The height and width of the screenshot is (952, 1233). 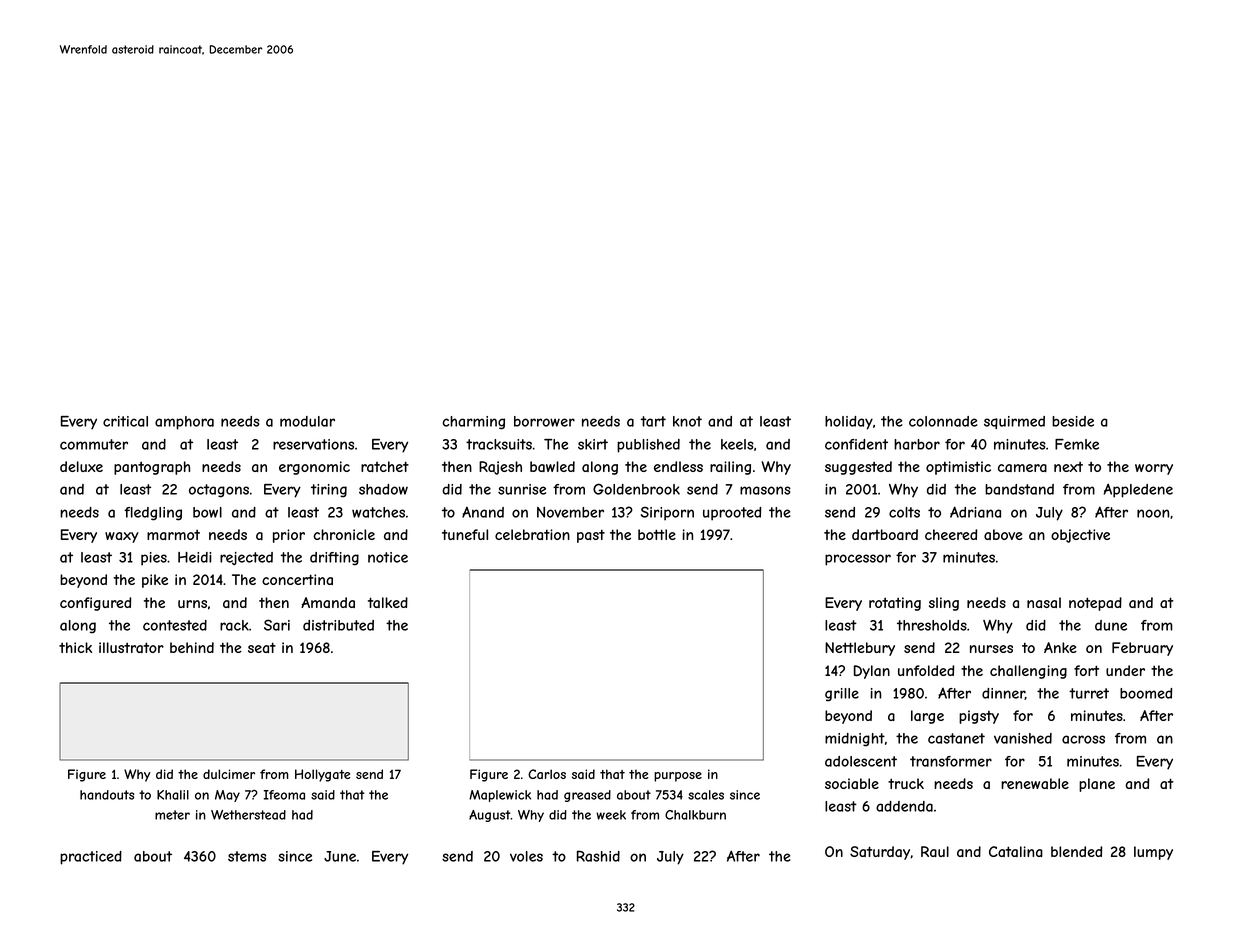 What do you see at coordinates (1073, 421) in the screenshot?
I see `beside` at bounding box center [1073, 421].
